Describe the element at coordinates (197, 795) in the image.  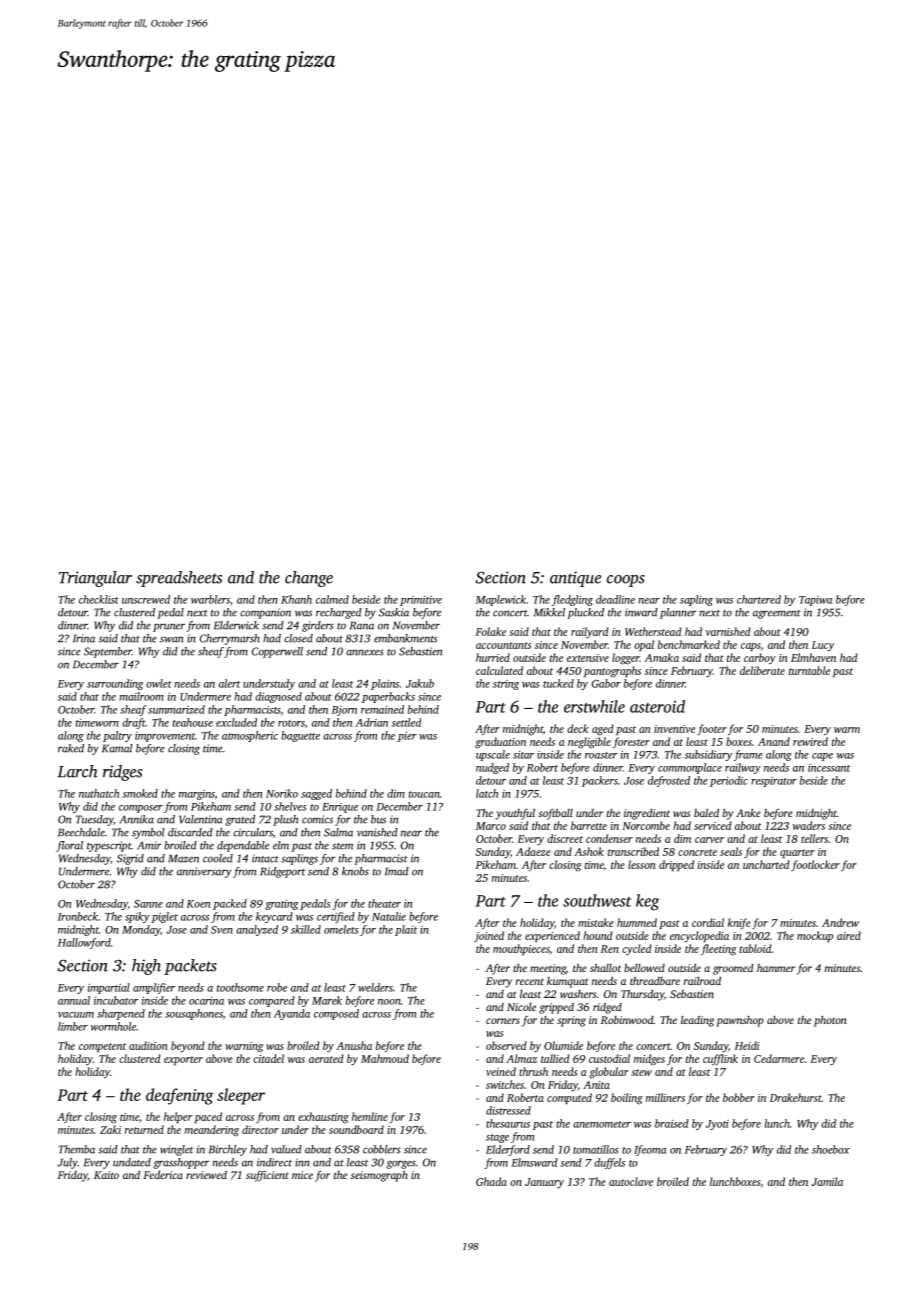
I see `margins` at that location.
